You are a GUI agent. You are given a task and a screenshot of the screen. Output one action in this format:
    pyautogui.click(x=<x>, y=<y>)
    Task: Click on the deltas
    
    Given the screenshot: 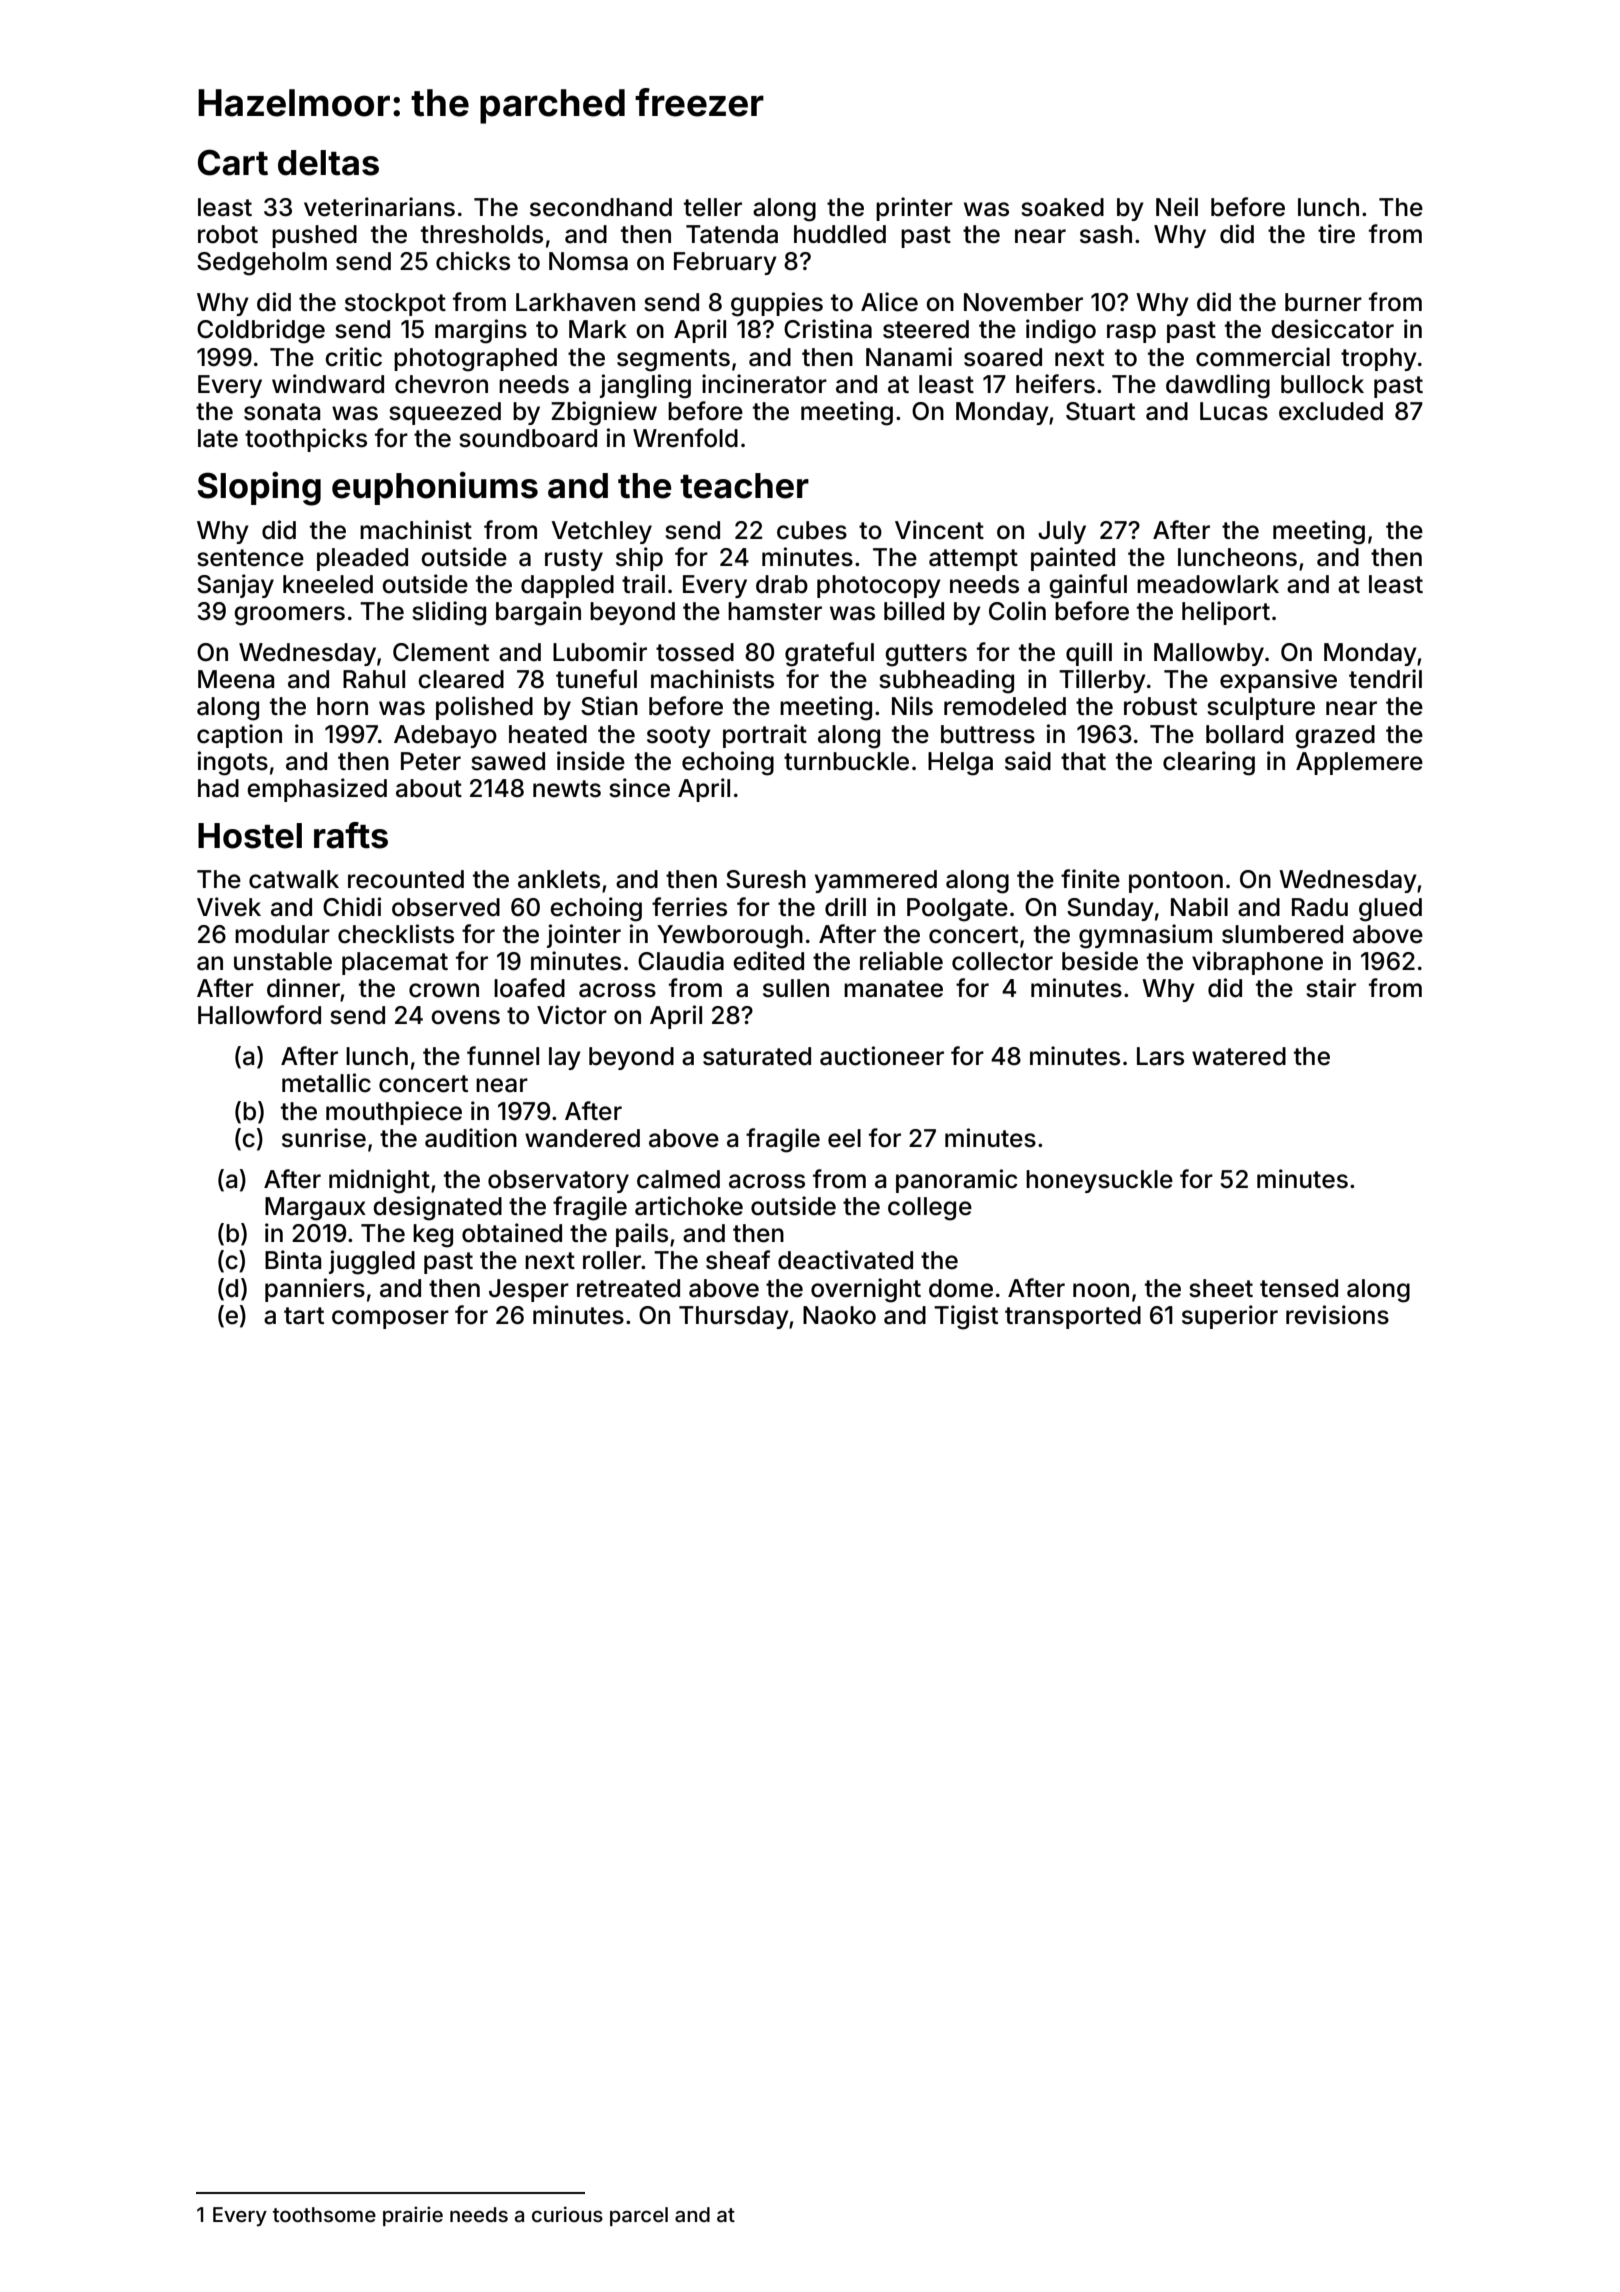 What is the action you would take?
    pyautogui.click(x=328, y=163)
